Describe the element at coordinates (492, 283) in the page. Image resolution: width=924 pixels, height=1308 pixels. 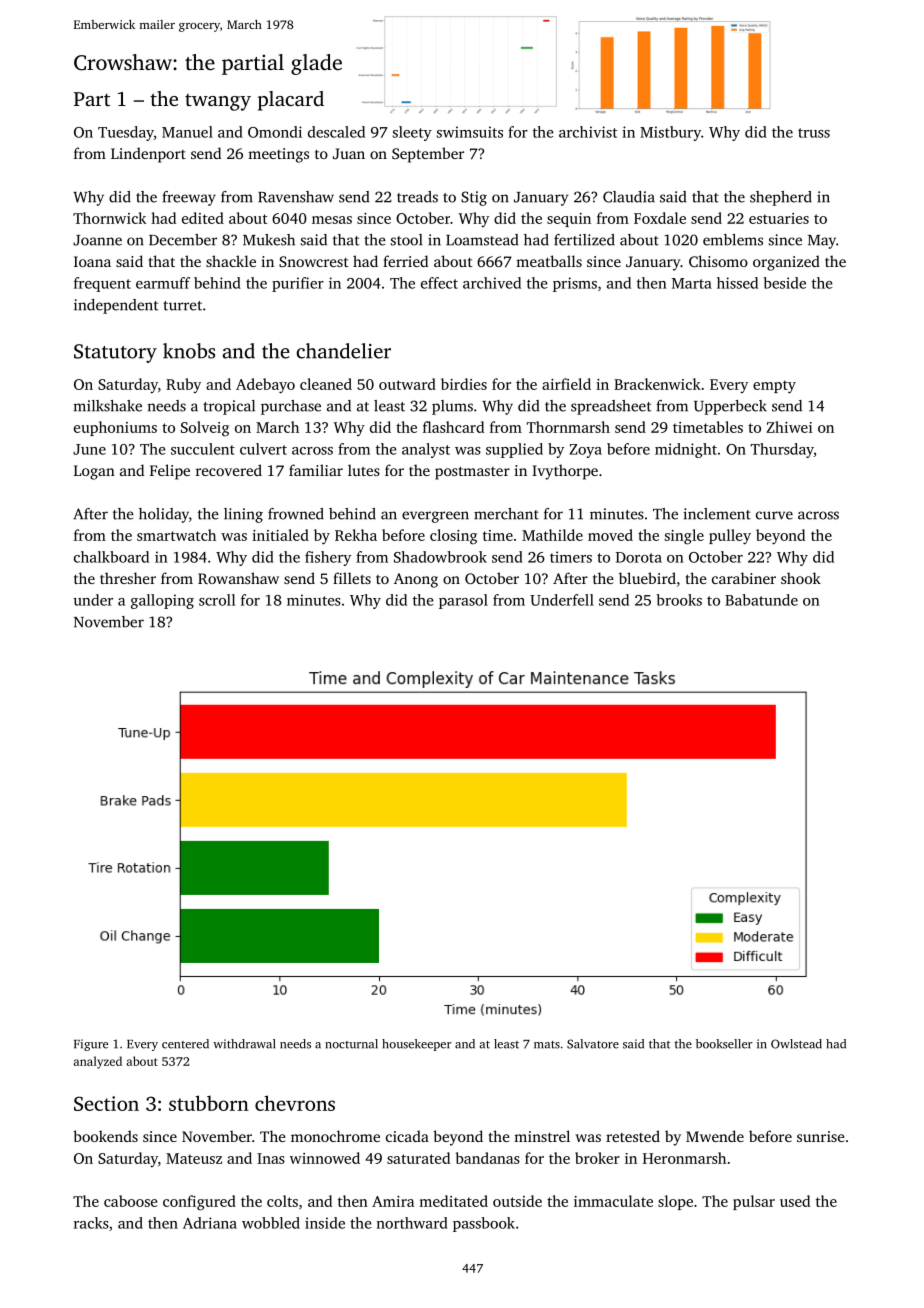
I see `archived` at that location.
